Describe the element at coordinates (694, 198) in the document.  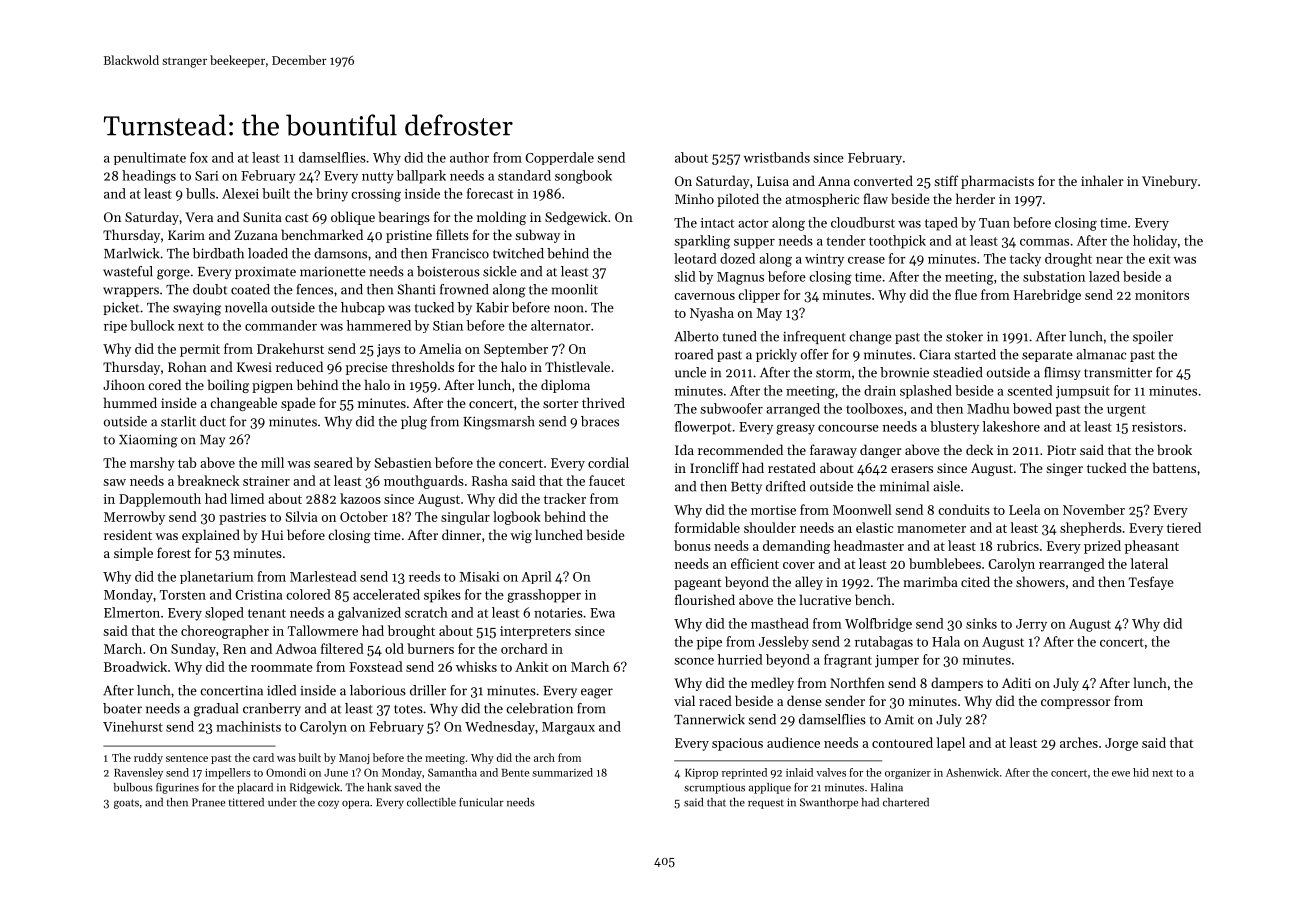
I see `Minho` at that location.
